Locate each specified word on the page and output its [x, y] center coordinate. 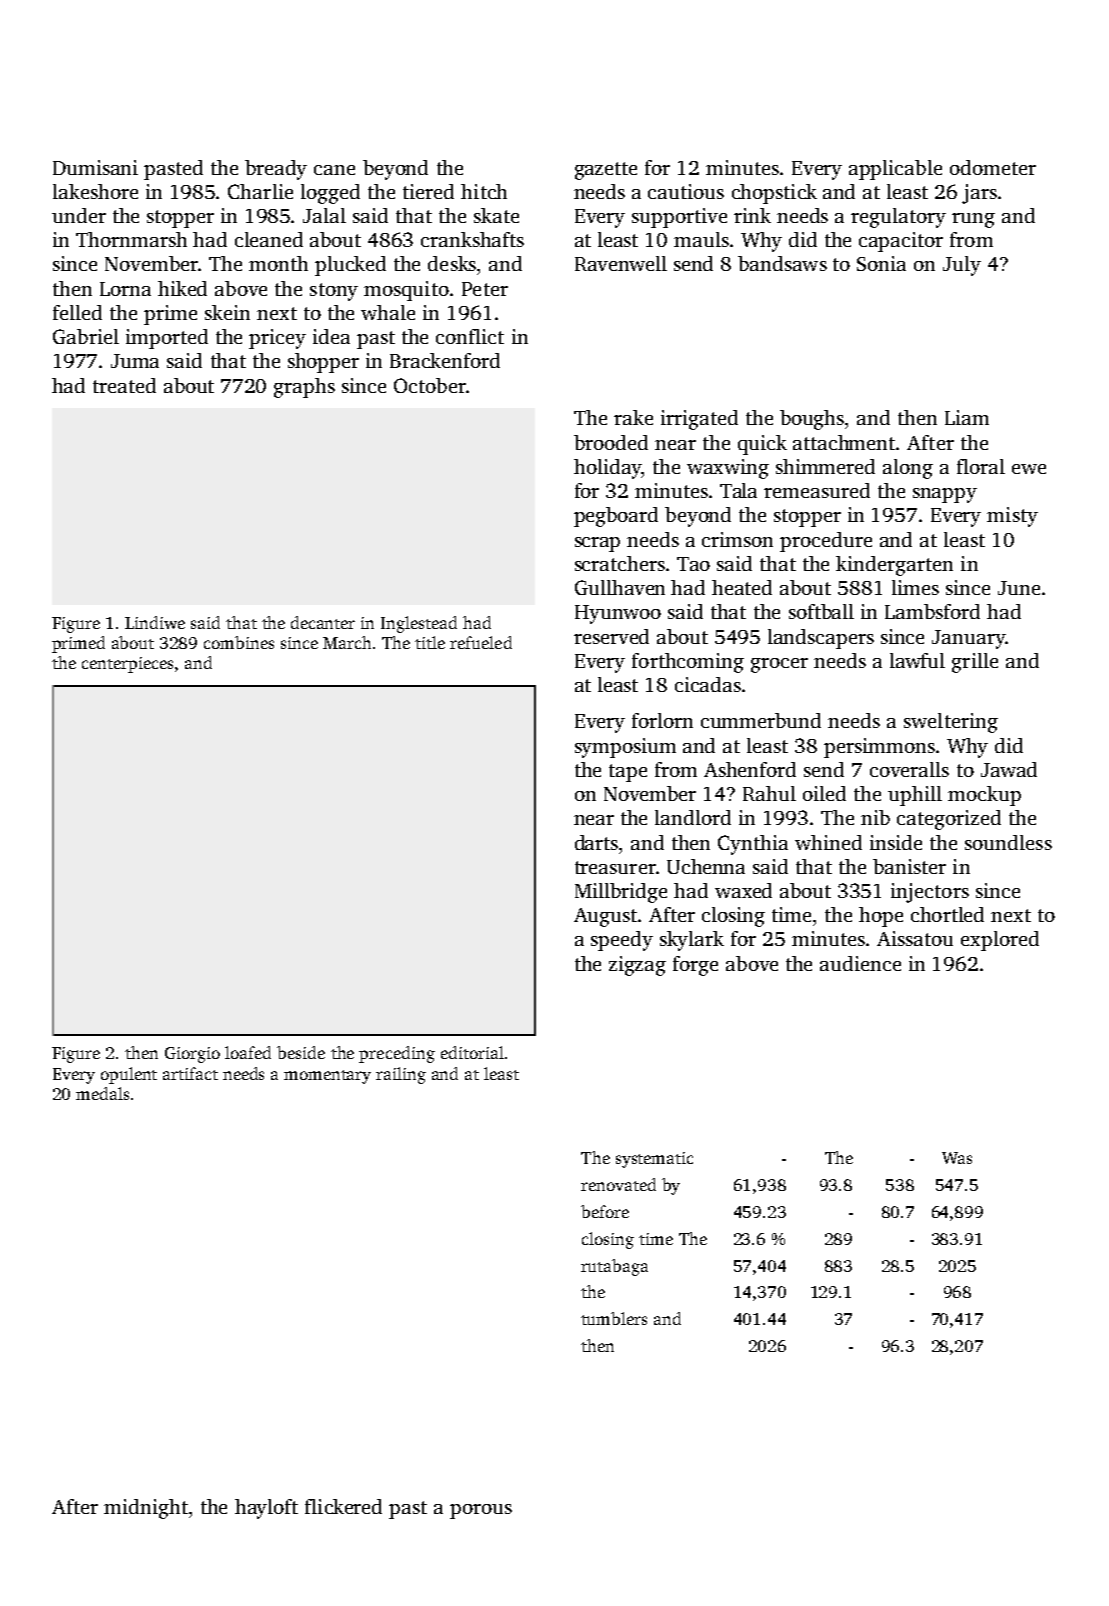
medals [102, 1093]
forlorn [662, 720]
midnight [146, 1509]
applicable [895, 170]
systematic [654, 1160]
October [430, 385]
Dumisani [95, 167]
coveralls [909, 769]
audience [860, 963]
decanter [323, 622]
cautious [686, 191]
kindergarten [894, 566]
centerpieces [127, 665]
